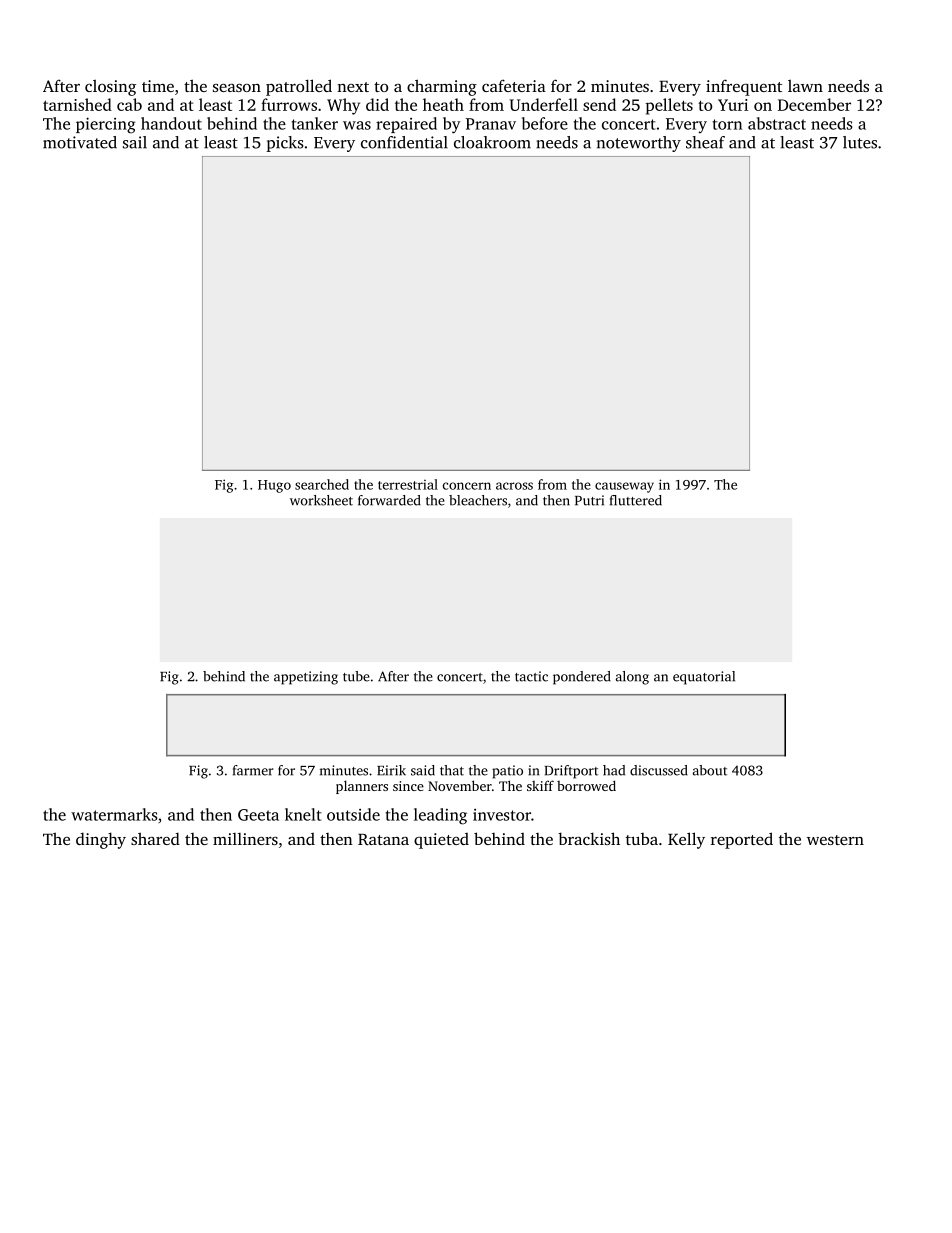 The width and height of the screenshot is (952, 1233). What do you see at coordinates (285, 144) in the screenshot?
I see `picks` at bounding box center [285, 144].
